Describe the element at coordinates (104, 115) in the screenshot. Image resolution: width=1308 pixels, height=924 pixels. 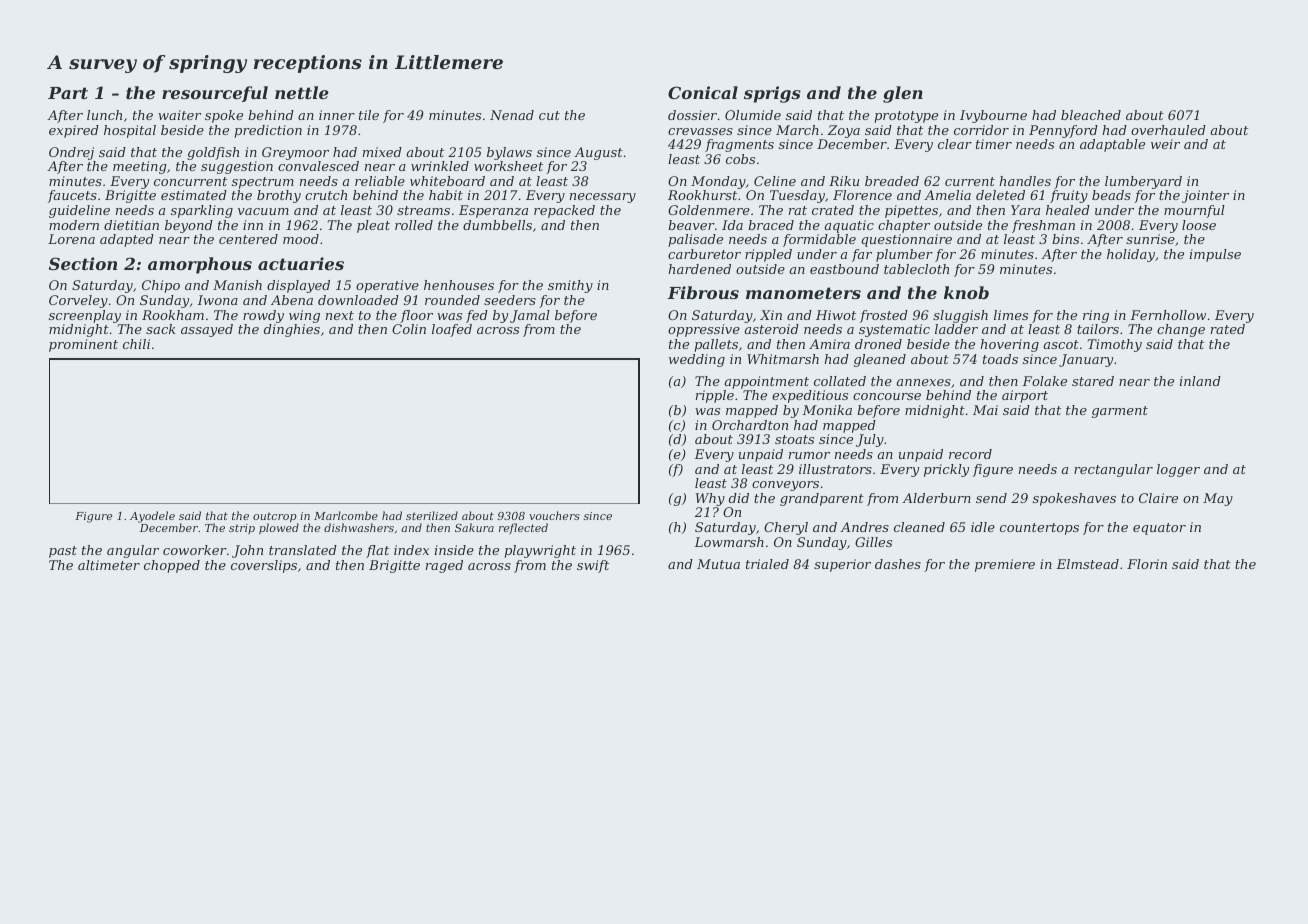
I see `lunch` at that location.
